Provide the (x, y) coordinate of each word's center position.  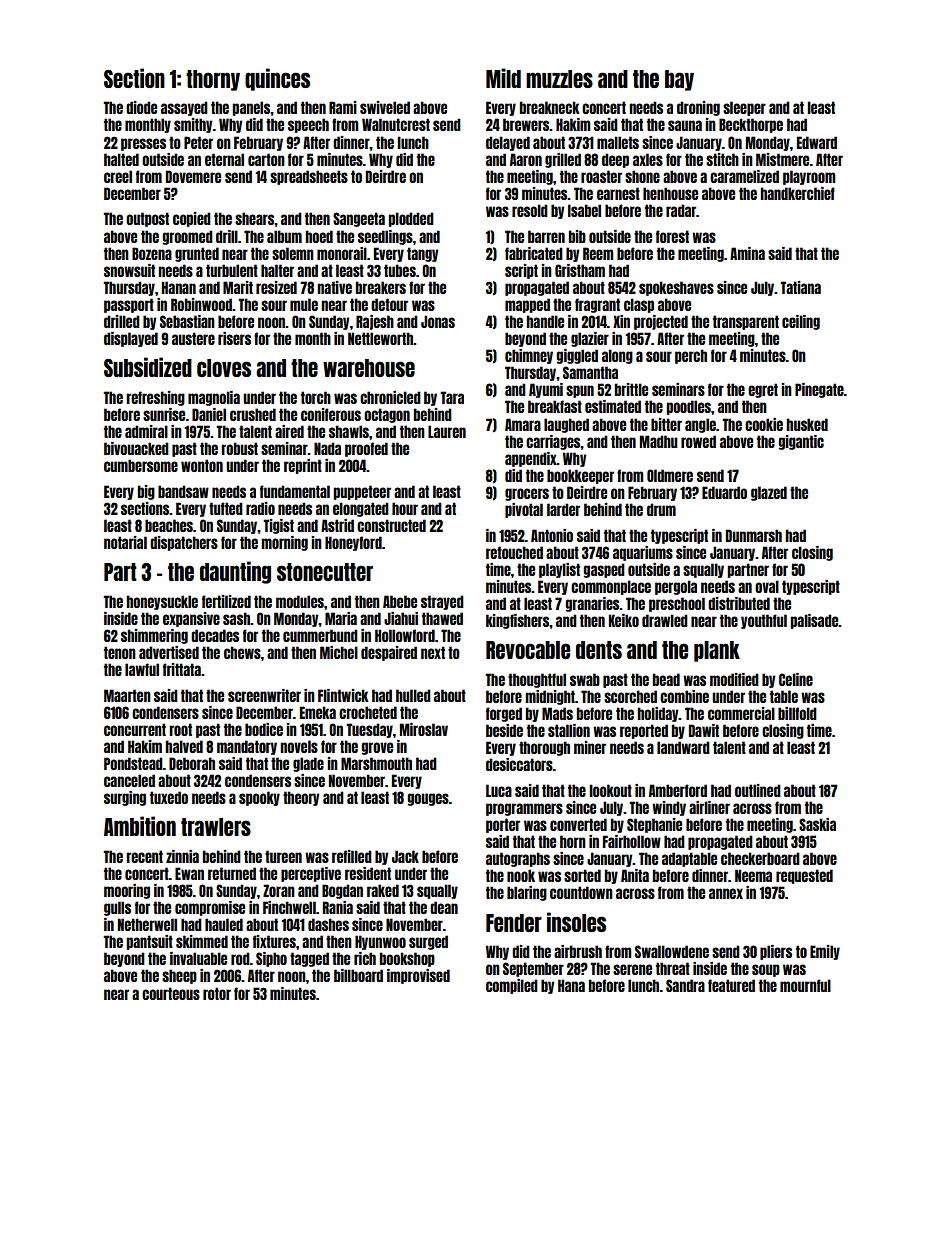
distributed (739, 603)
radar (681, 210)
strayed (442, 602)
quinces (277, 79)
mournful (805, 985)
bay (679, 80)
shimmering (154, 636)
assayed (184, 108)
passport (129, 305)
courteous (171, 993)
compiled (512, 986)
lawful (142, 669)
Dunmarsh (754, 535)
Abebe (400, 601)
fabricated (534, 253)
